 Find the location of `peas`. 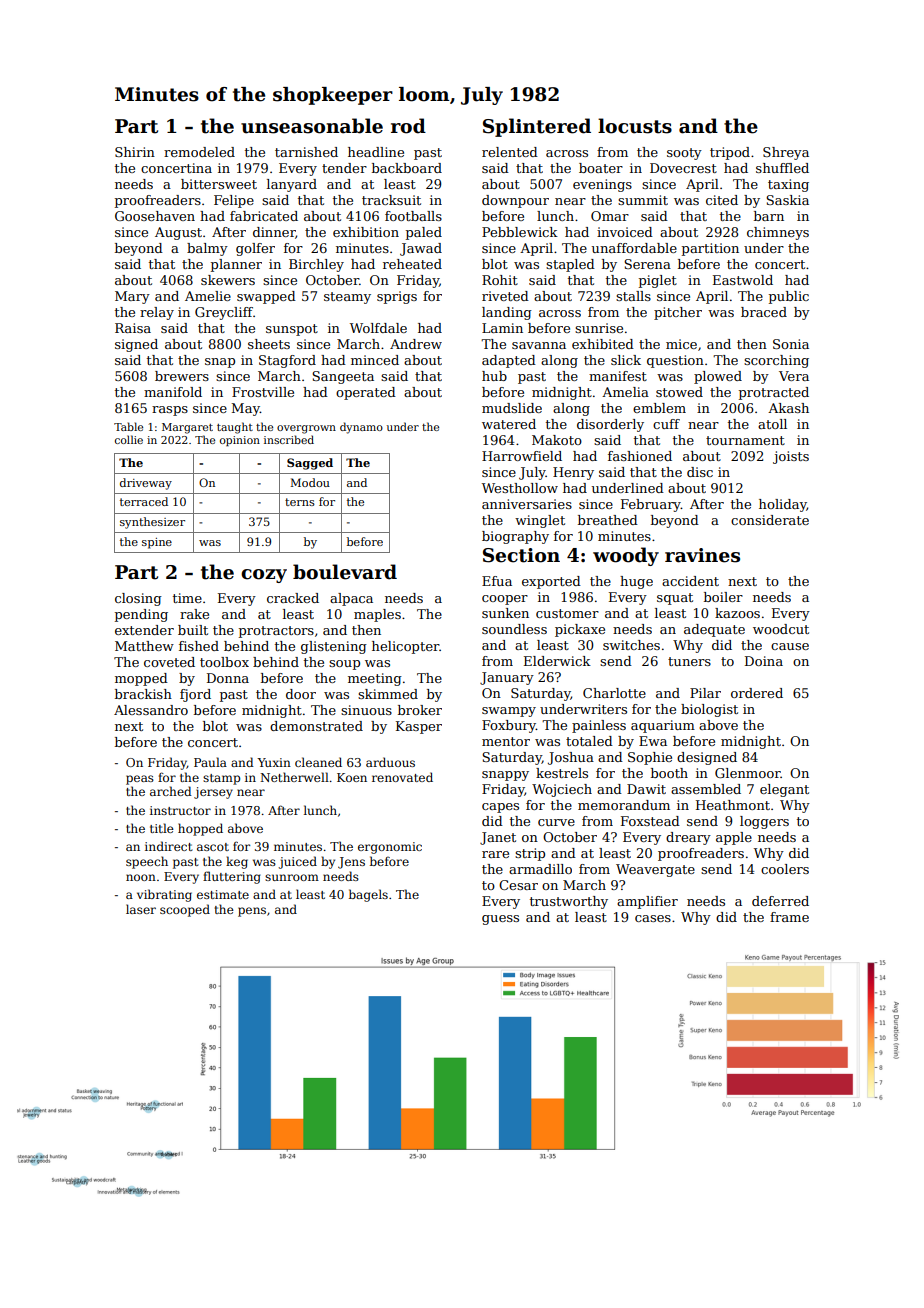

peas is located at coordinates (140, 780).
